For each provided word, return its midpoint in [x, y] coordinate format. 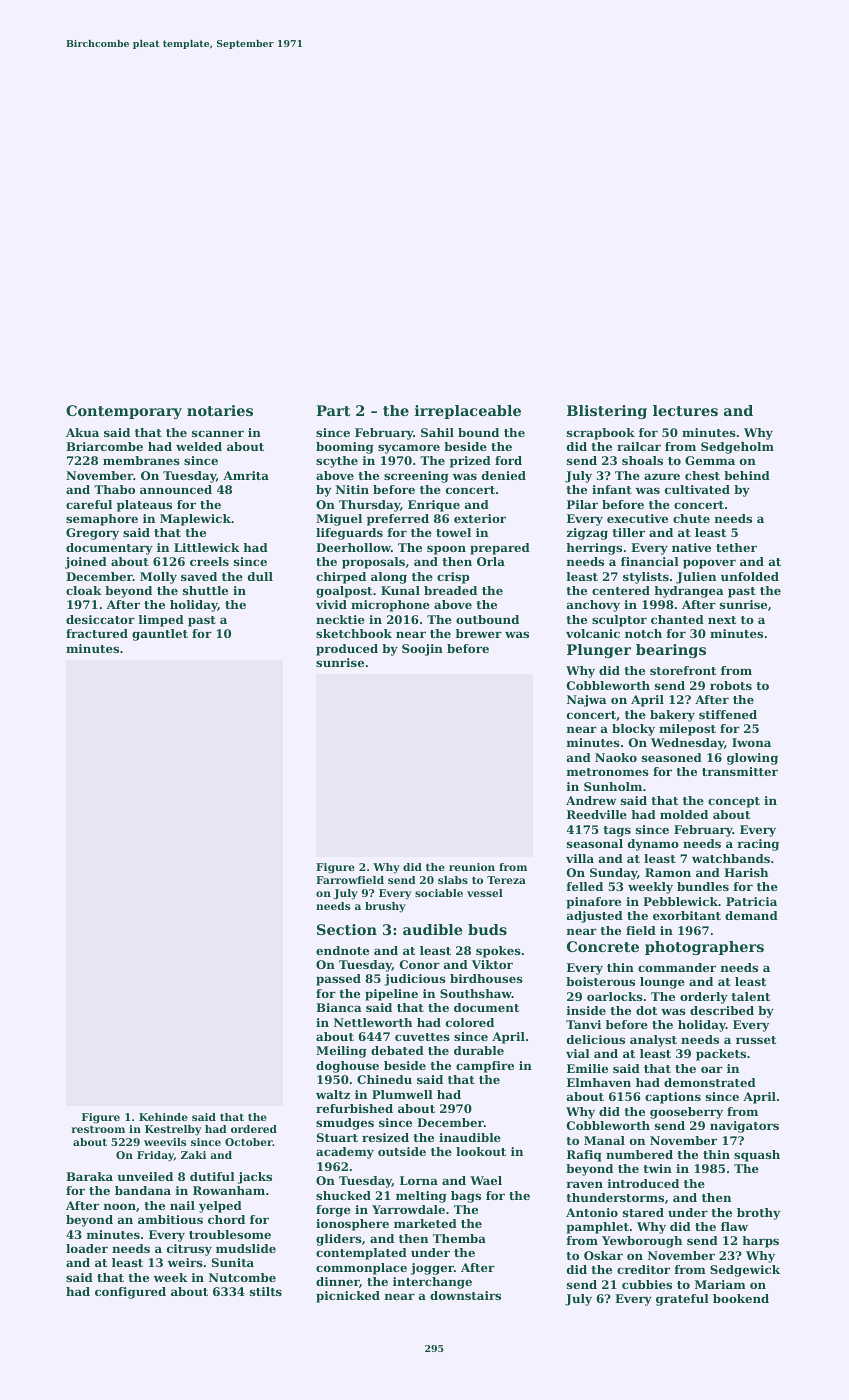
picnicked [348, 1297]
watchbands [731, 858]
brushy [385, 907]
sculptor [619, 621]
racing [758, 845]
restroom [98, 1129]
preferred [398, 520]
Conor [420, 964]
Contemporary [124, 412]
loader [87, 1248]
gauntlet [160, 635]
